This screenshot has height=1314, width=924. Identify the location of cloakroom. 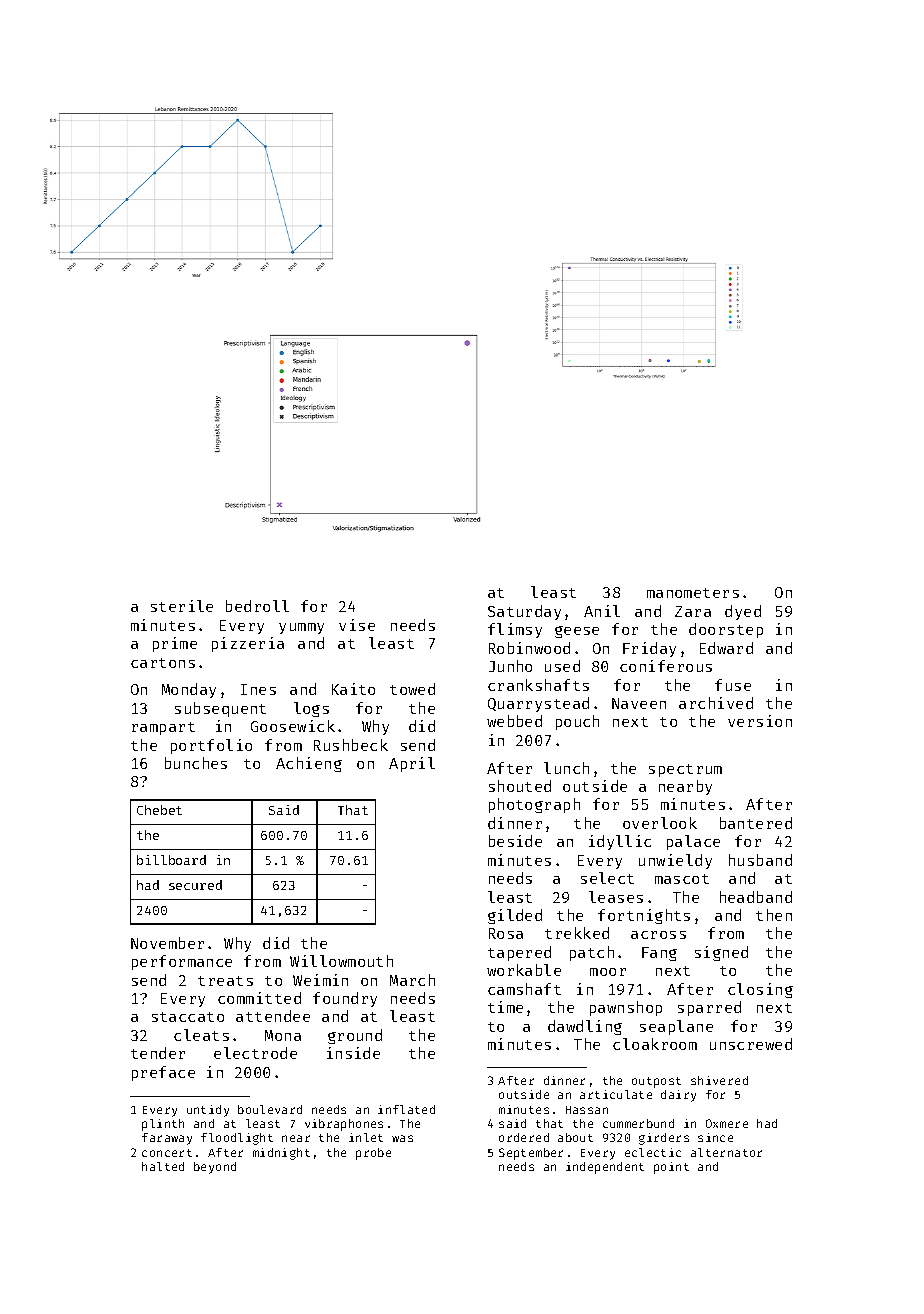
(655, 1044).
